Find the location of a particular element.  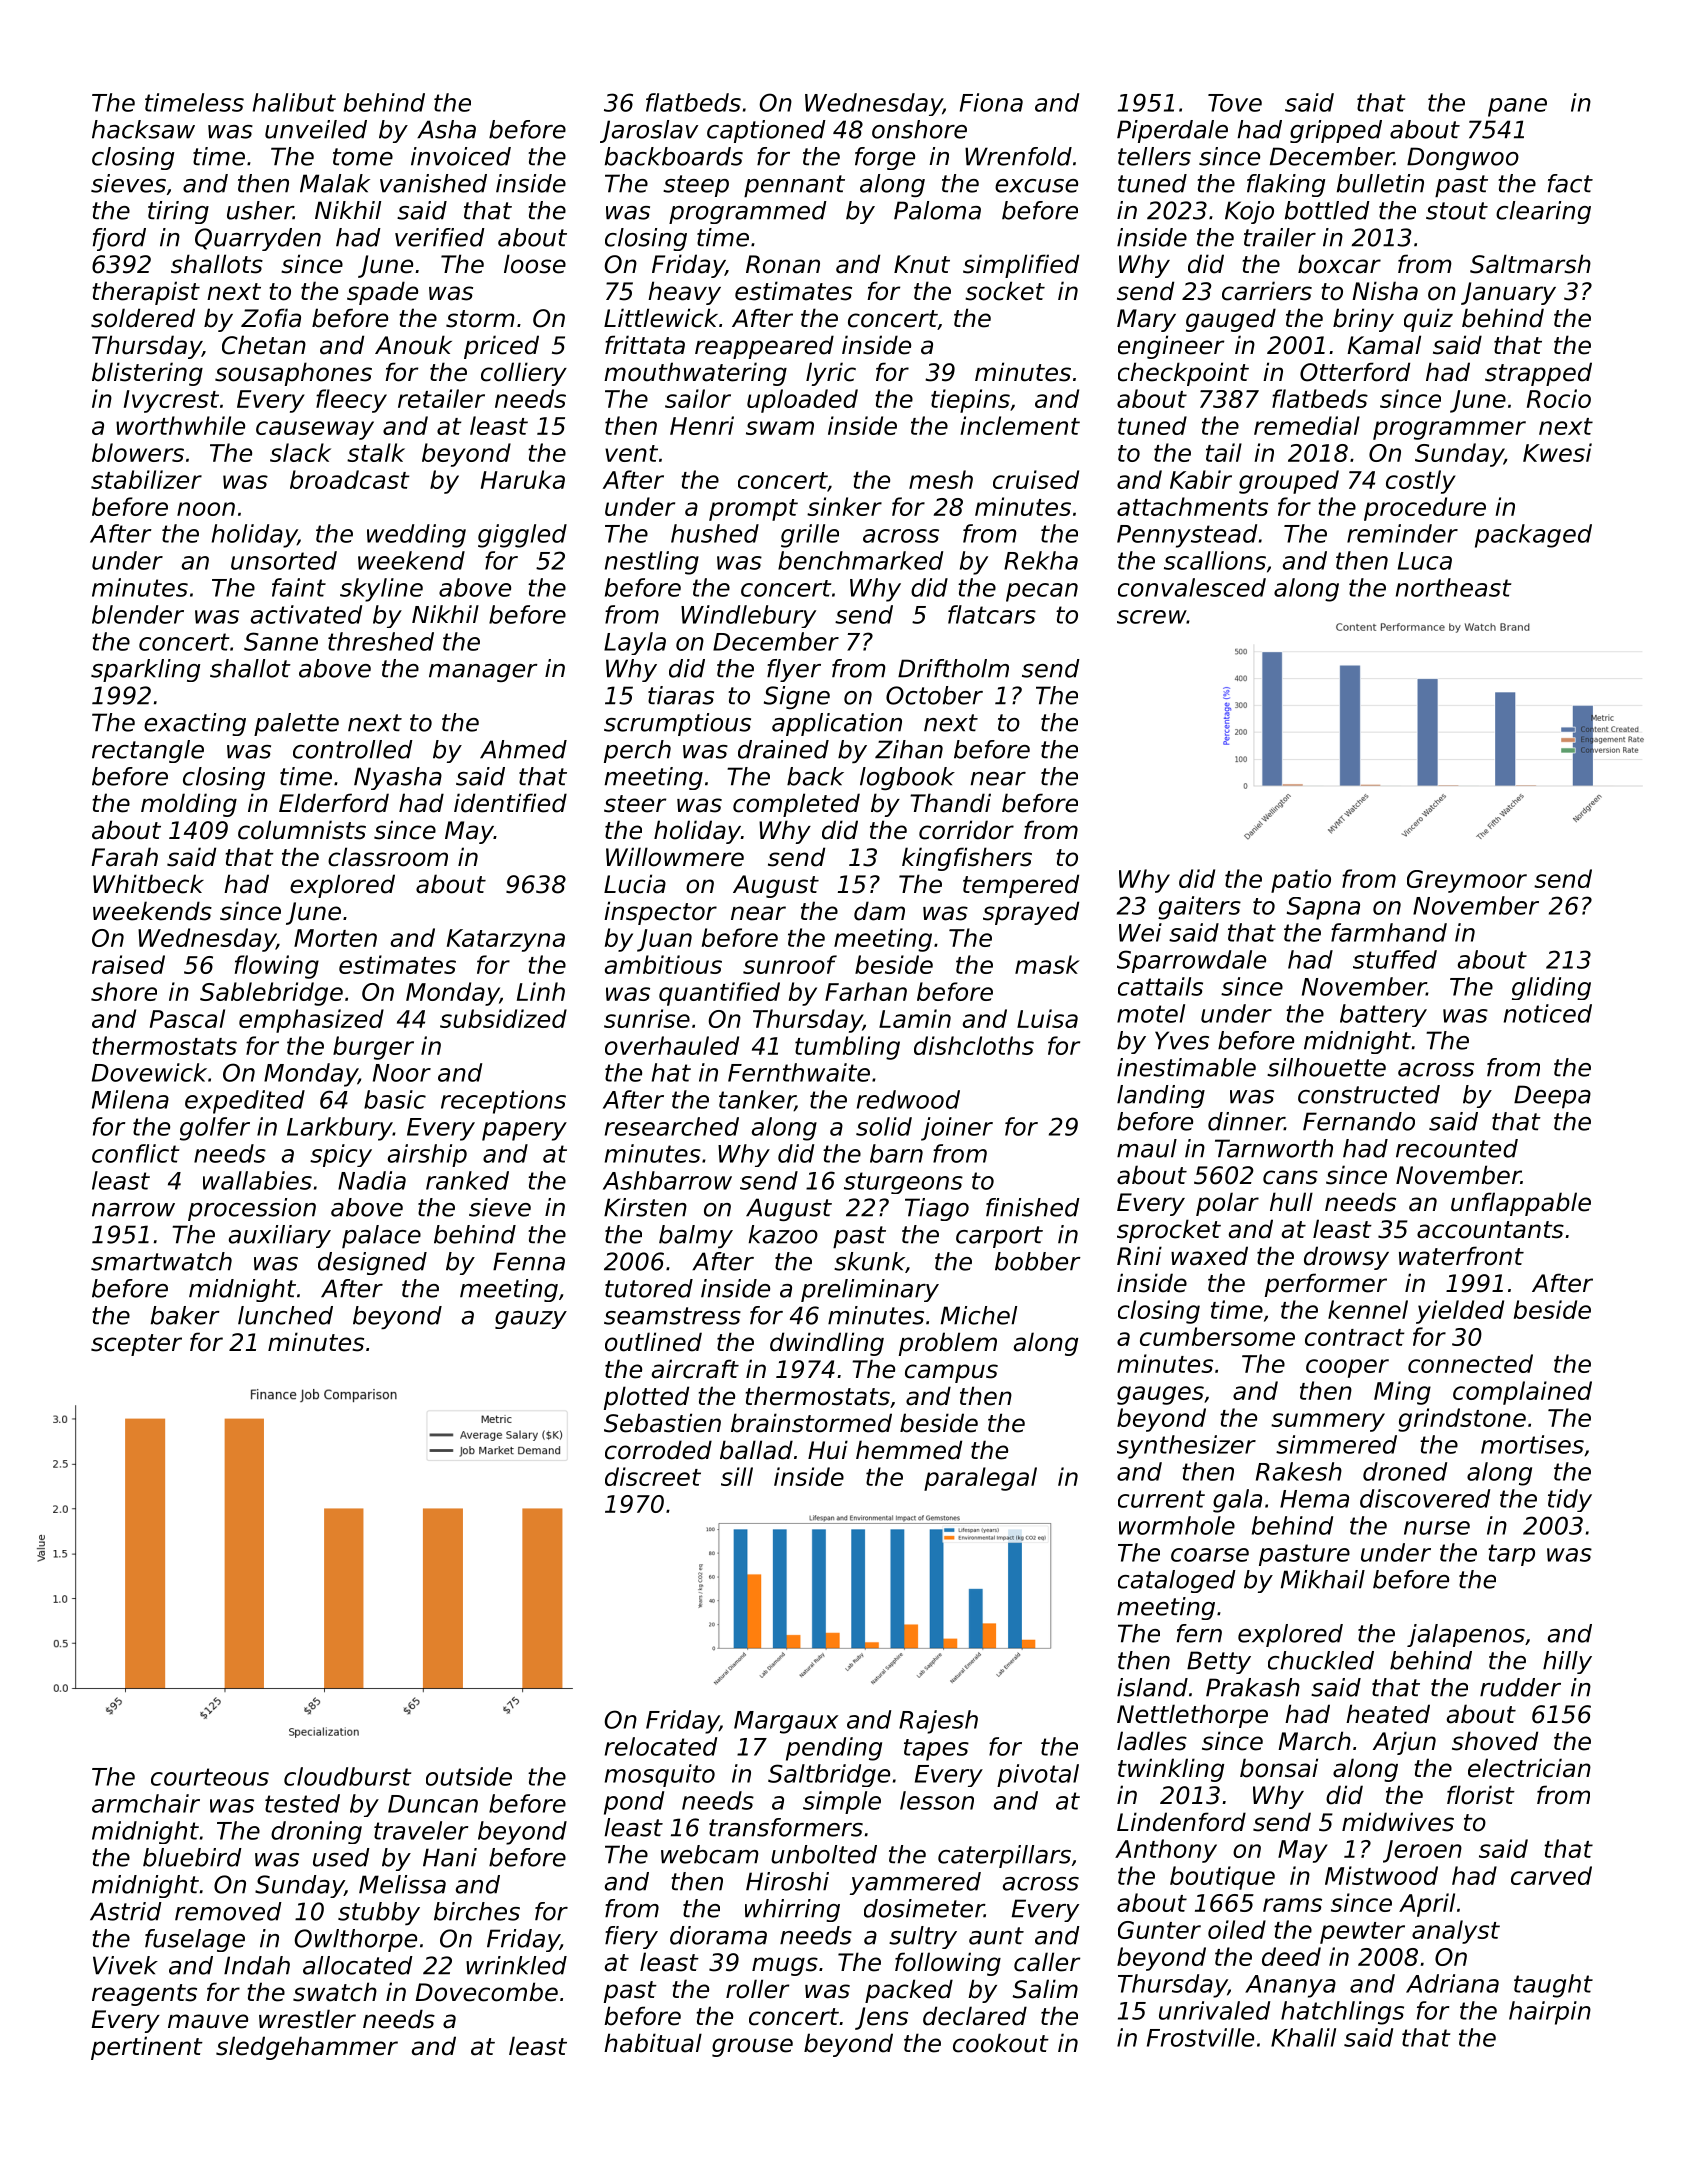

heavy is located at coordinates (684, 293).
